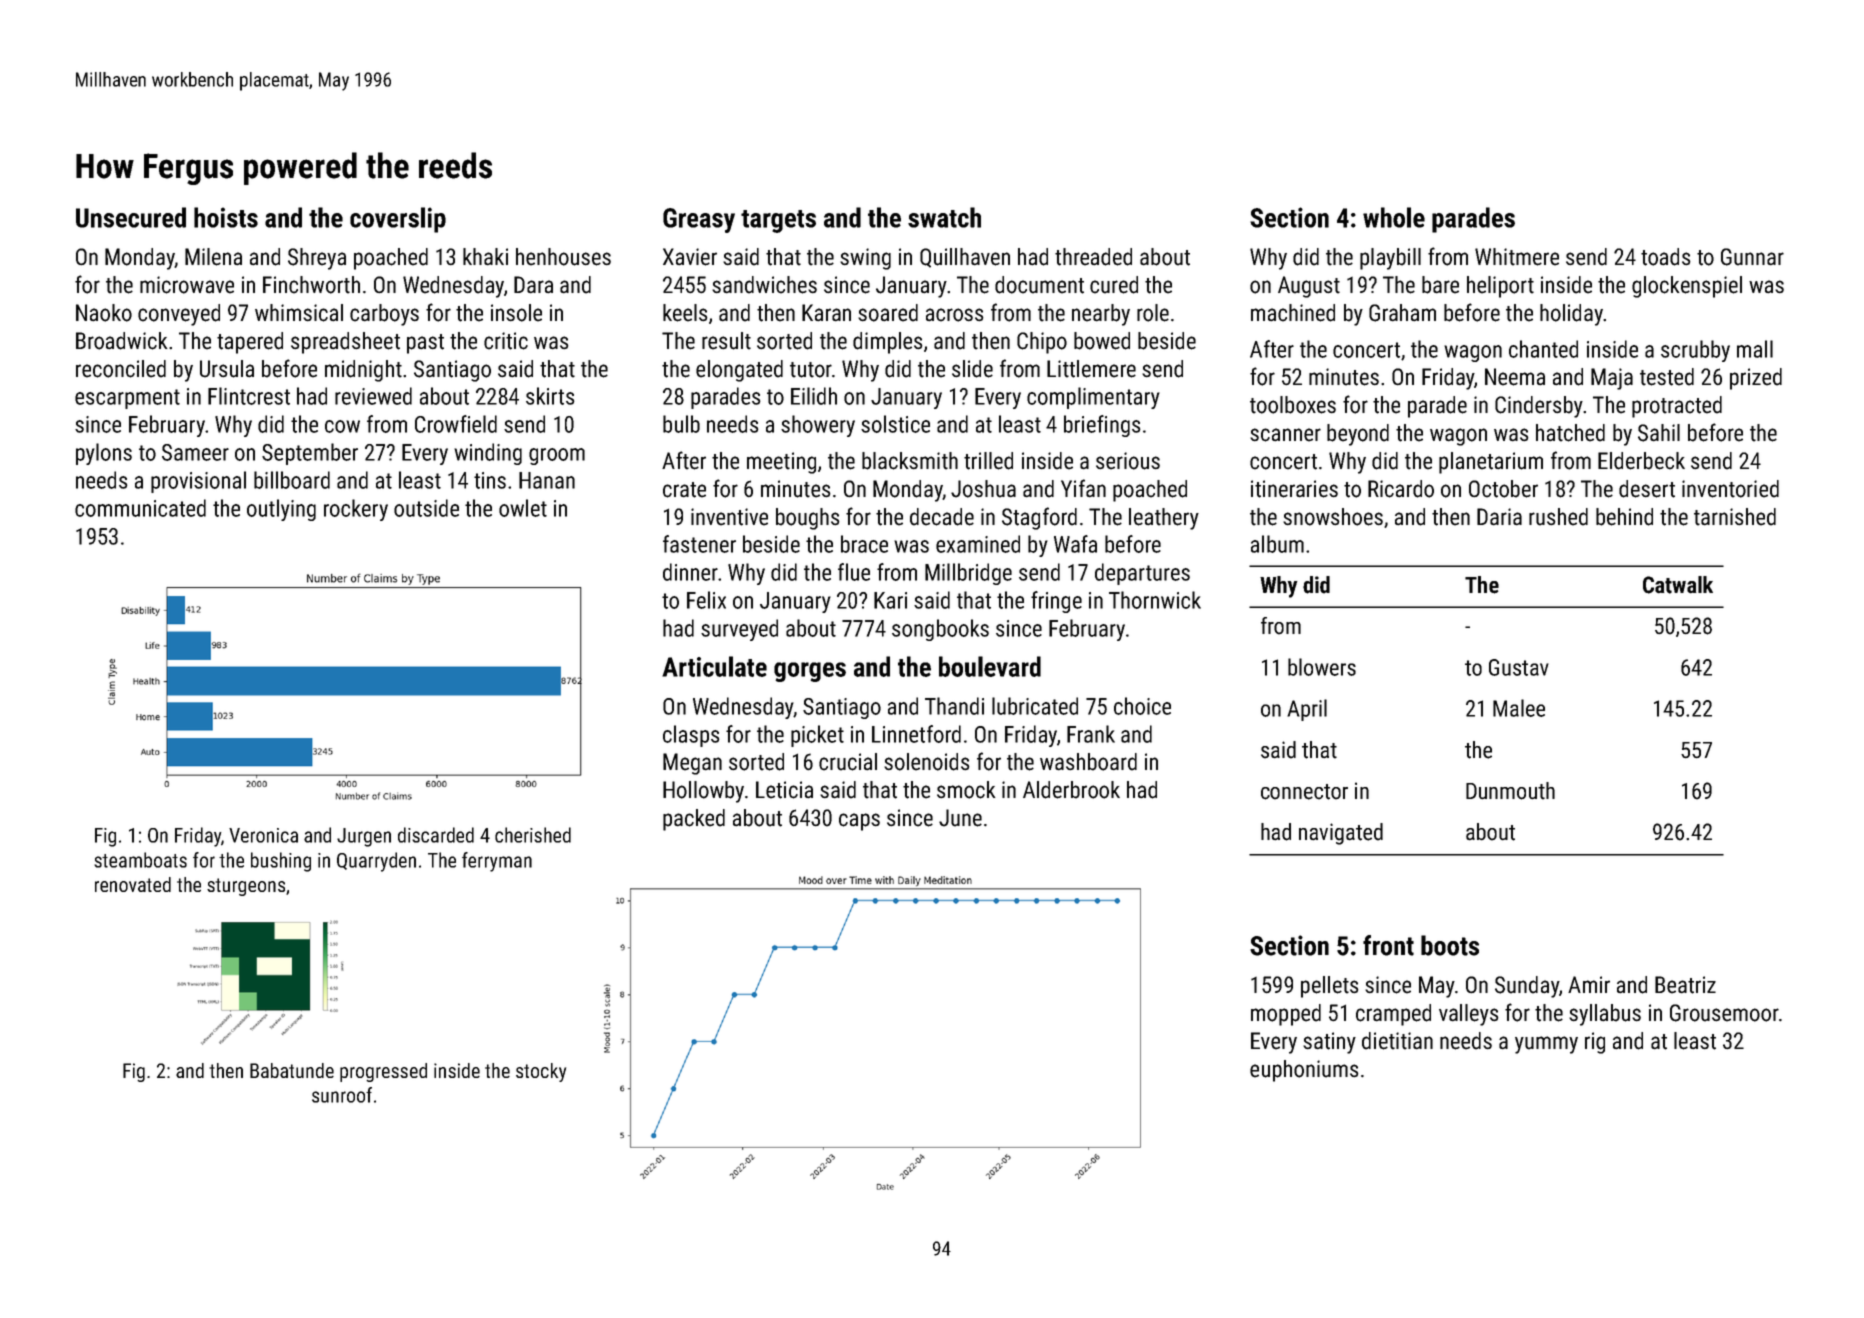 The height and width of the screenshot is (1318, 1864). What do you see at coordinates (250, 343) in the screenshot?
I see `tapered` at bounding box center [250, 343].
